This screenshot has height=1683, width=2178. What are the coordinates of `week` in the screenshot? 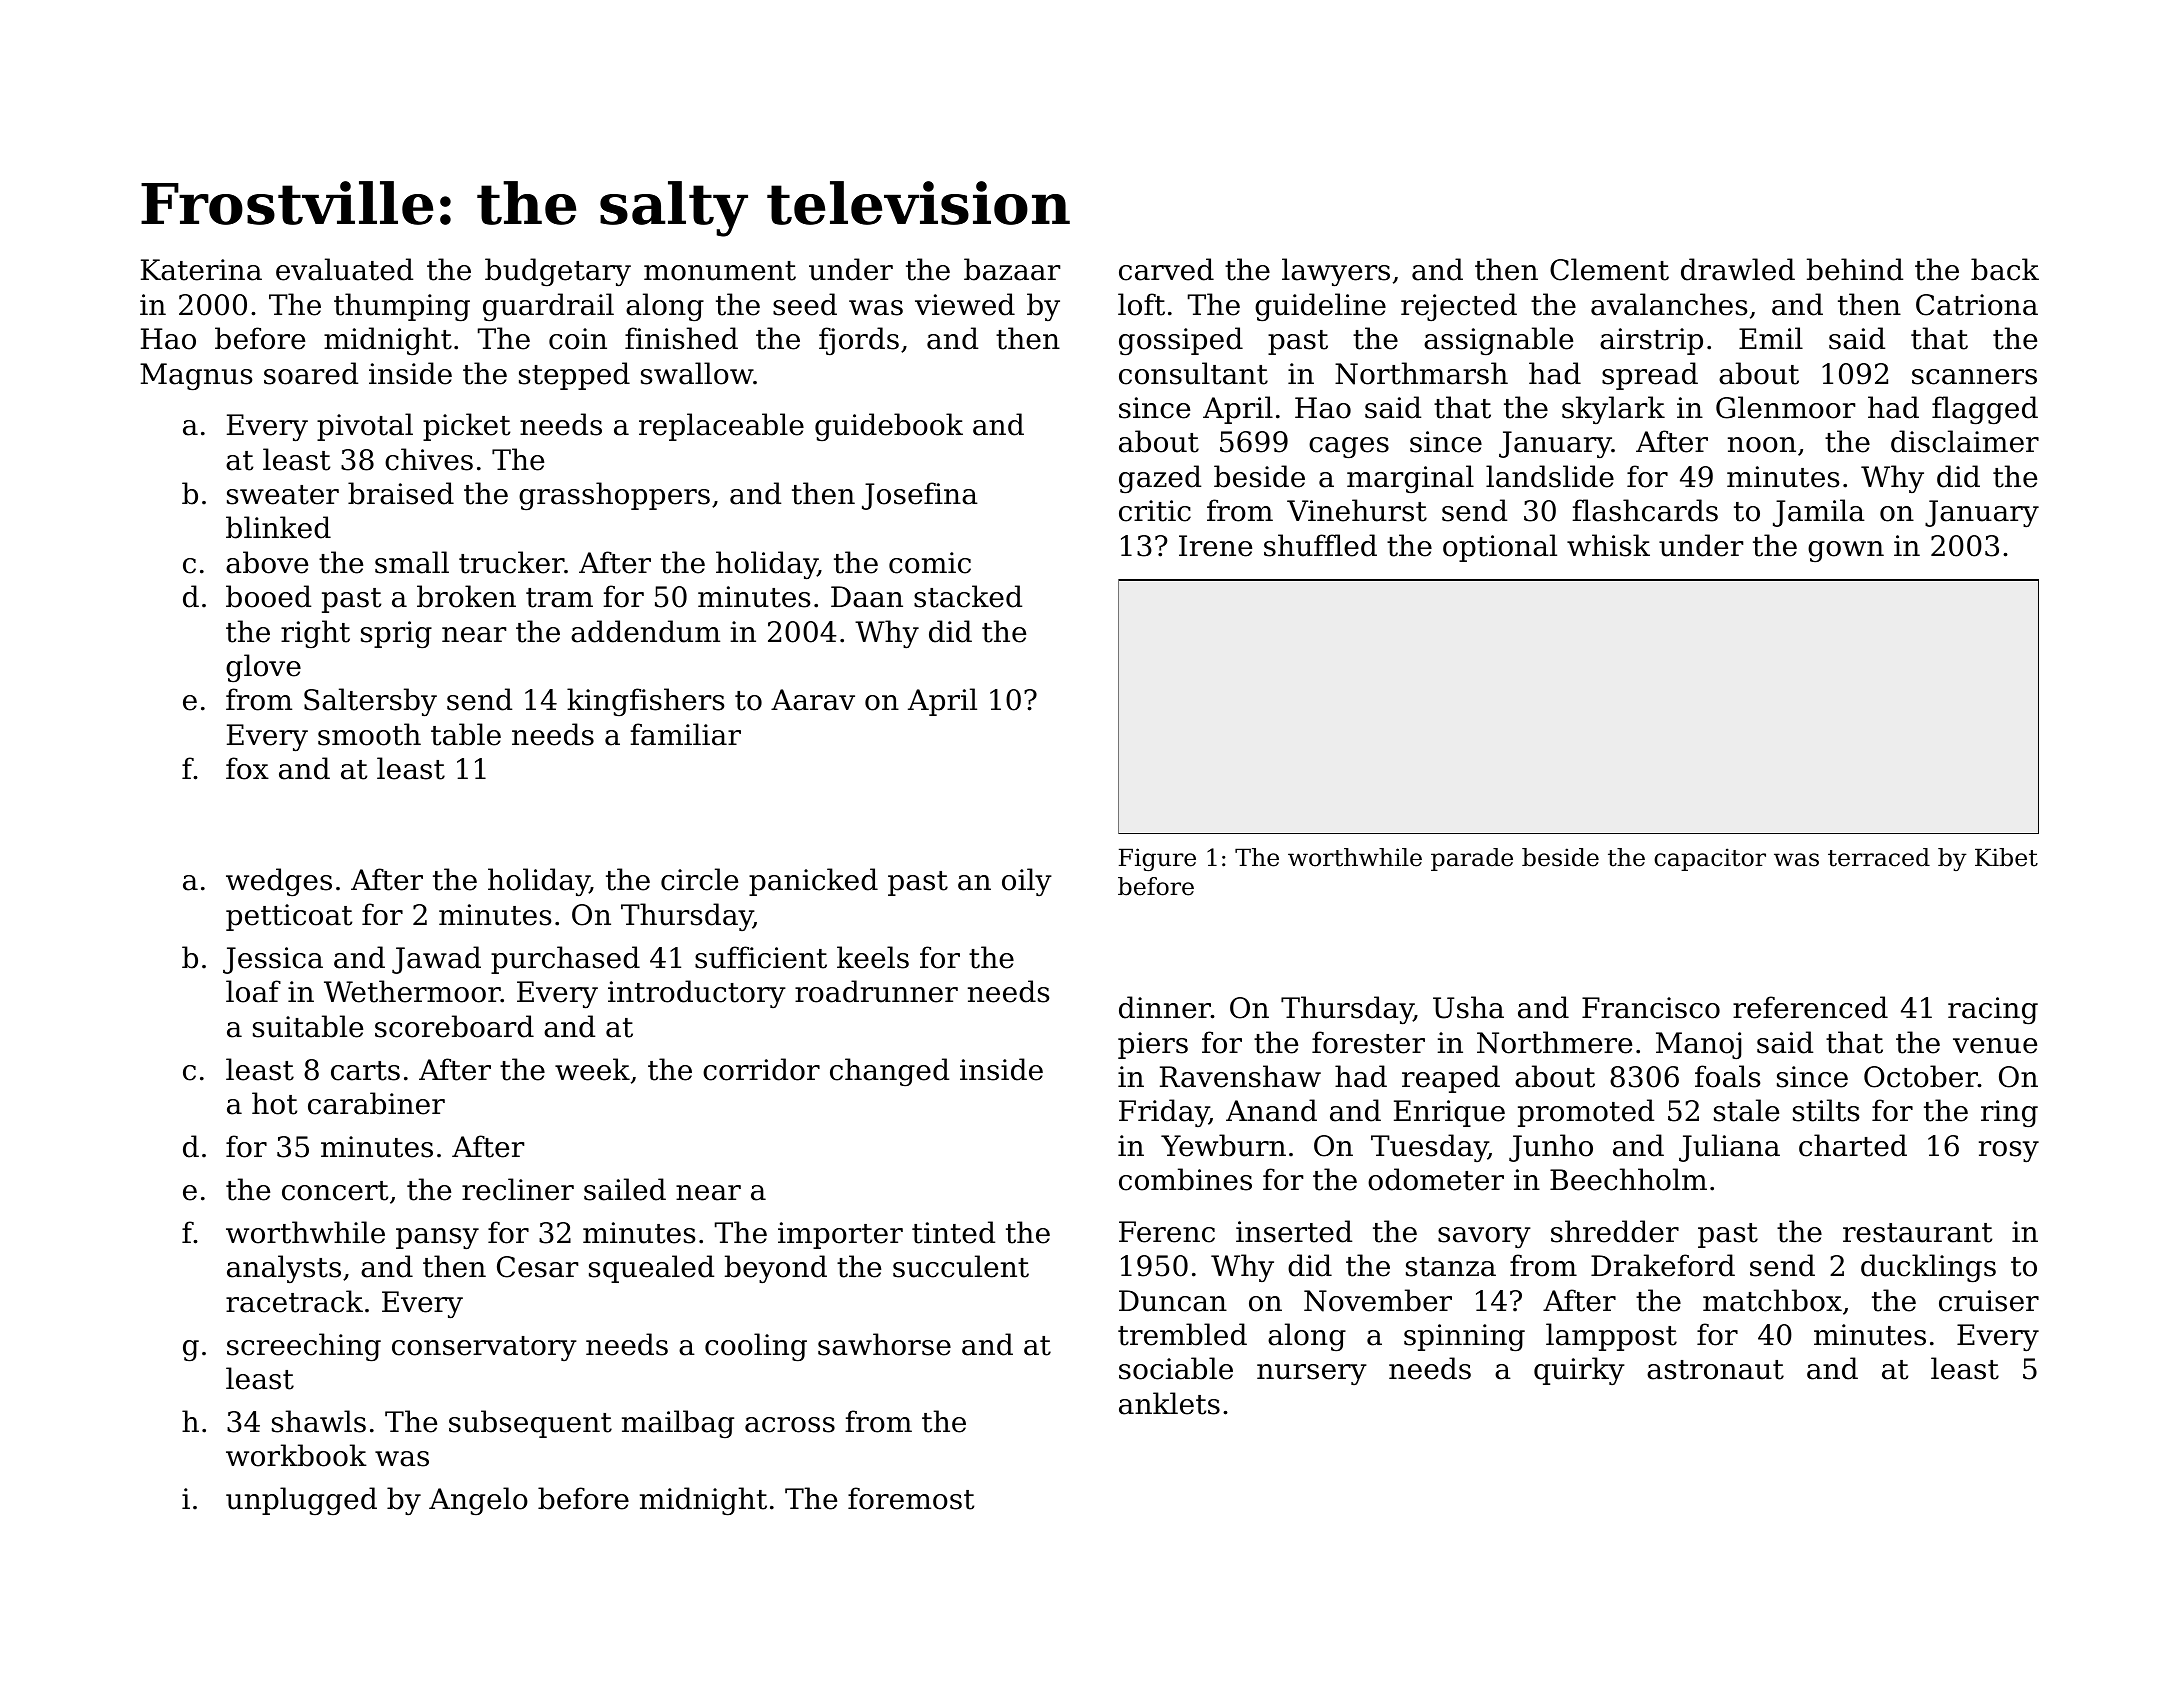 It's located at (592, 1069).
